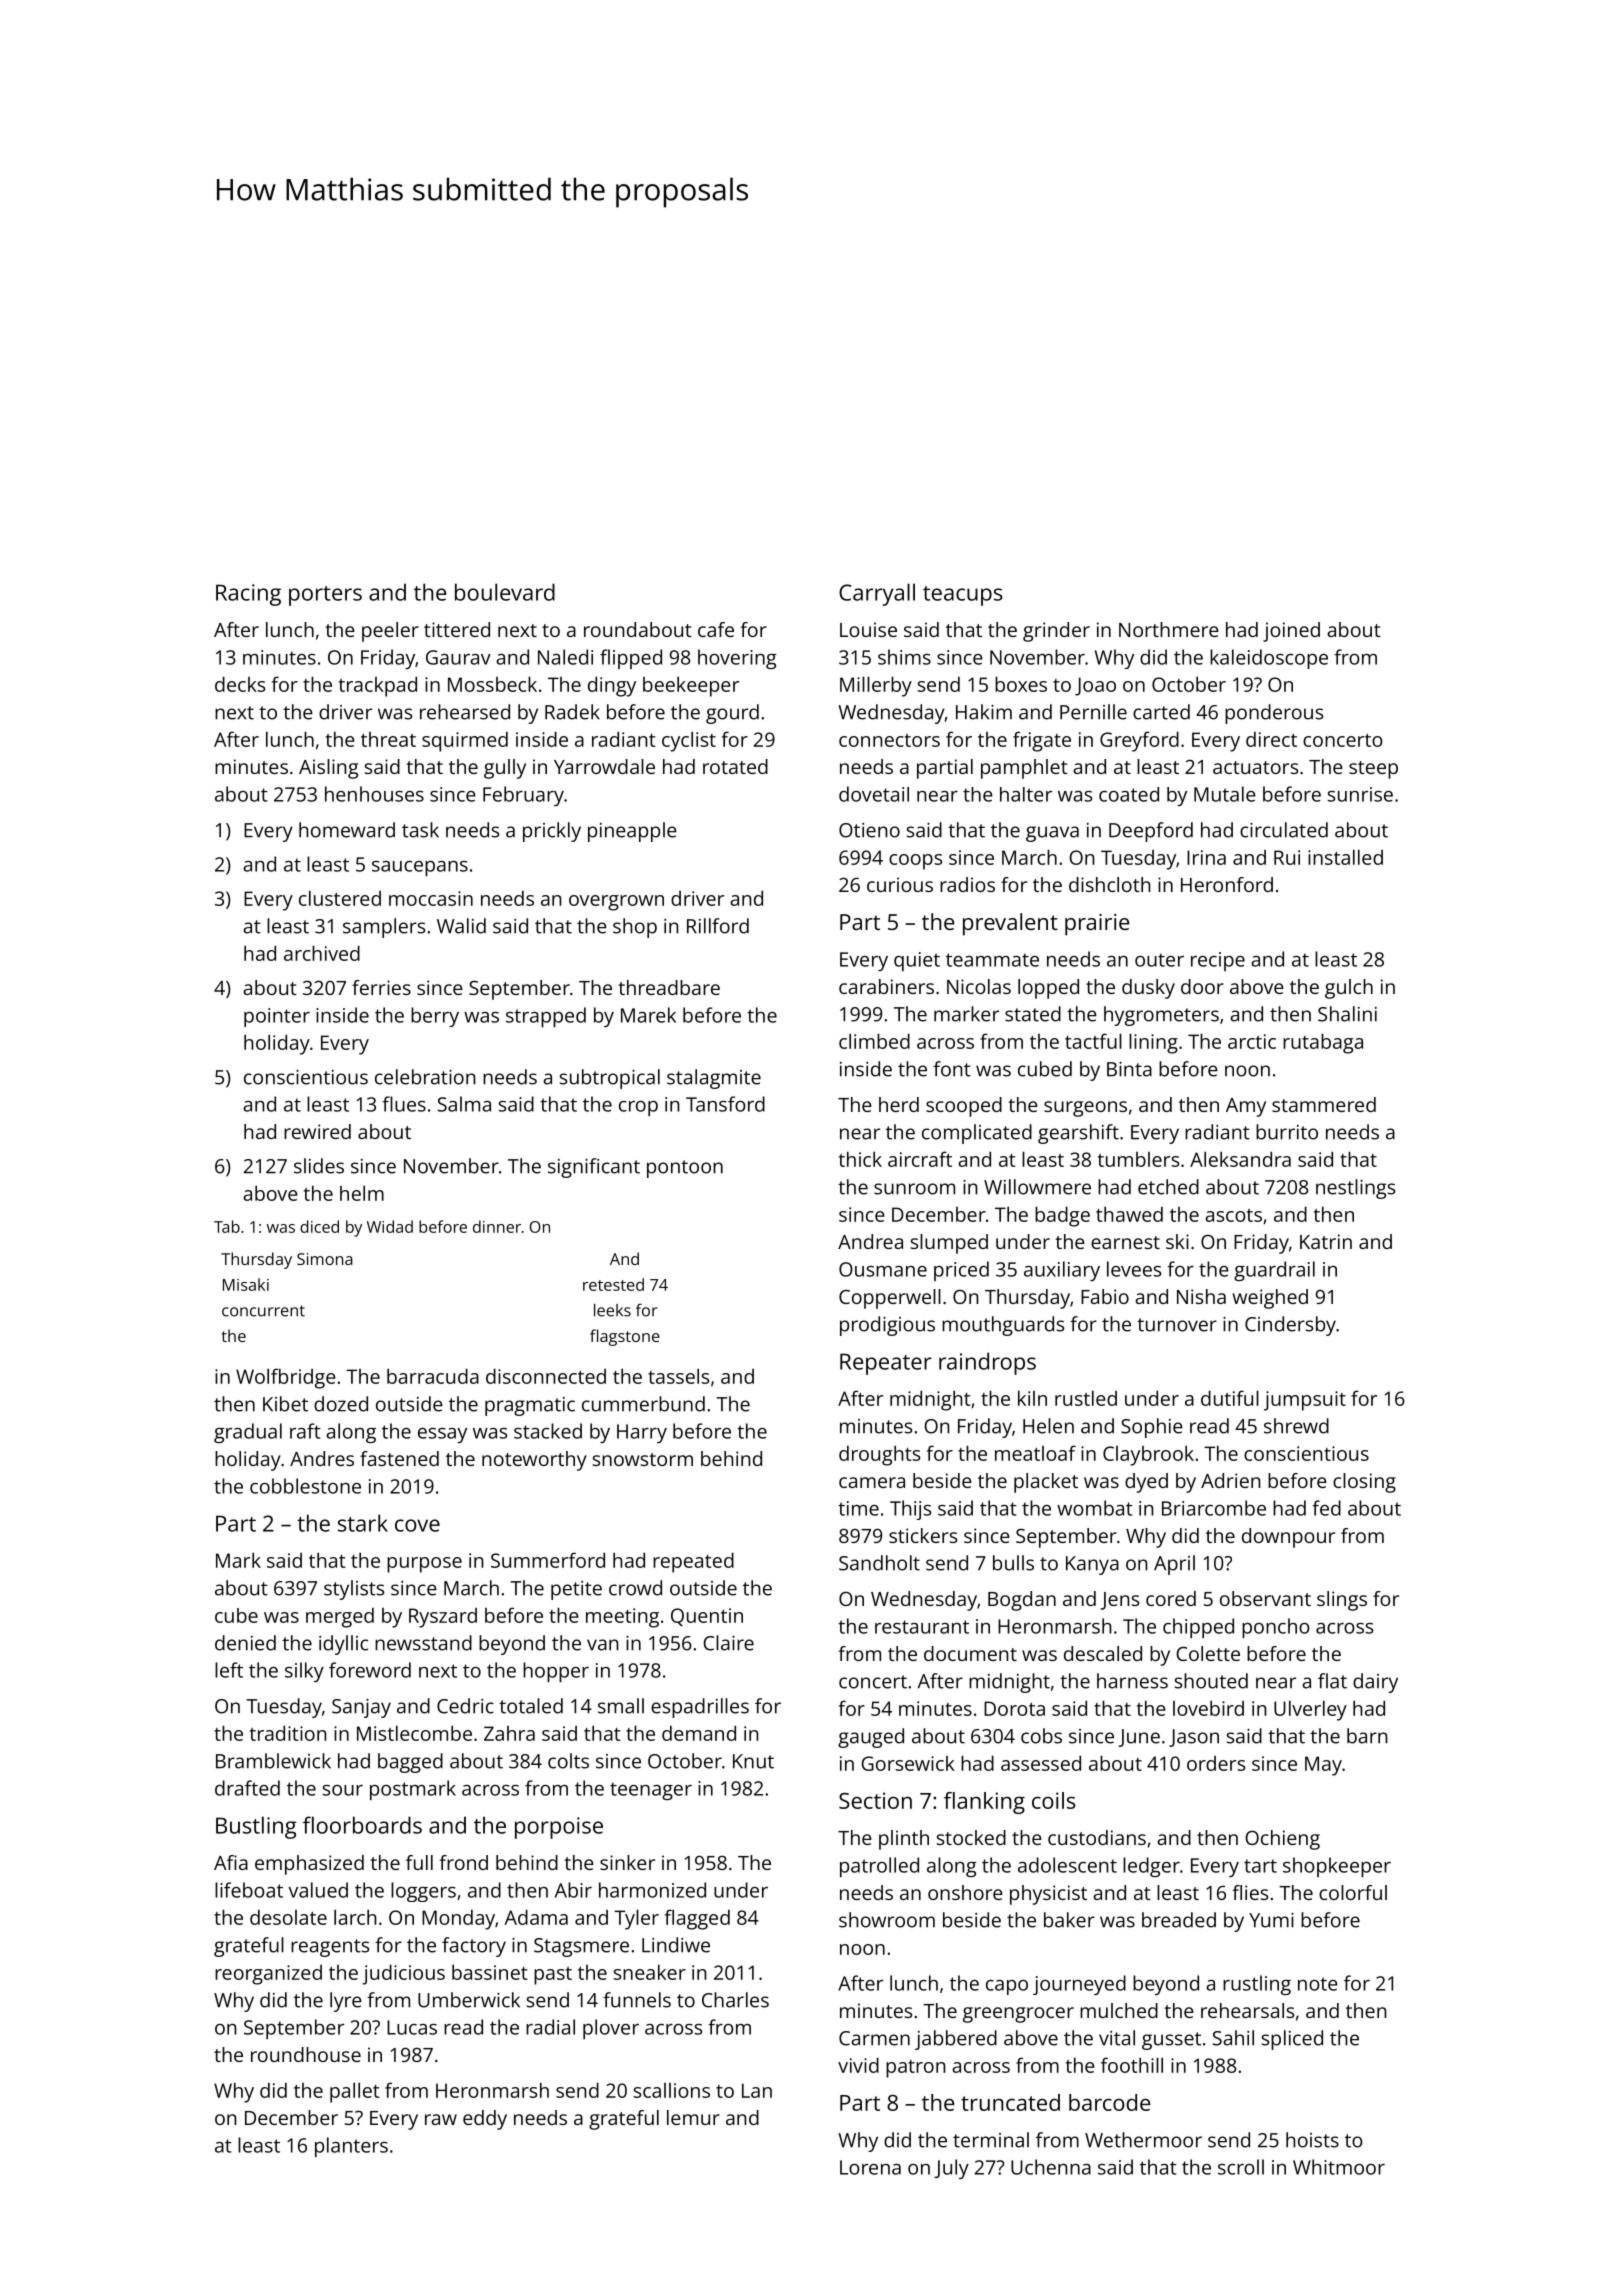 The image size is (1620, 2292). Describe the element at coordinates (246, 1284) in the screenshot. I see `Misaki` at that location.
